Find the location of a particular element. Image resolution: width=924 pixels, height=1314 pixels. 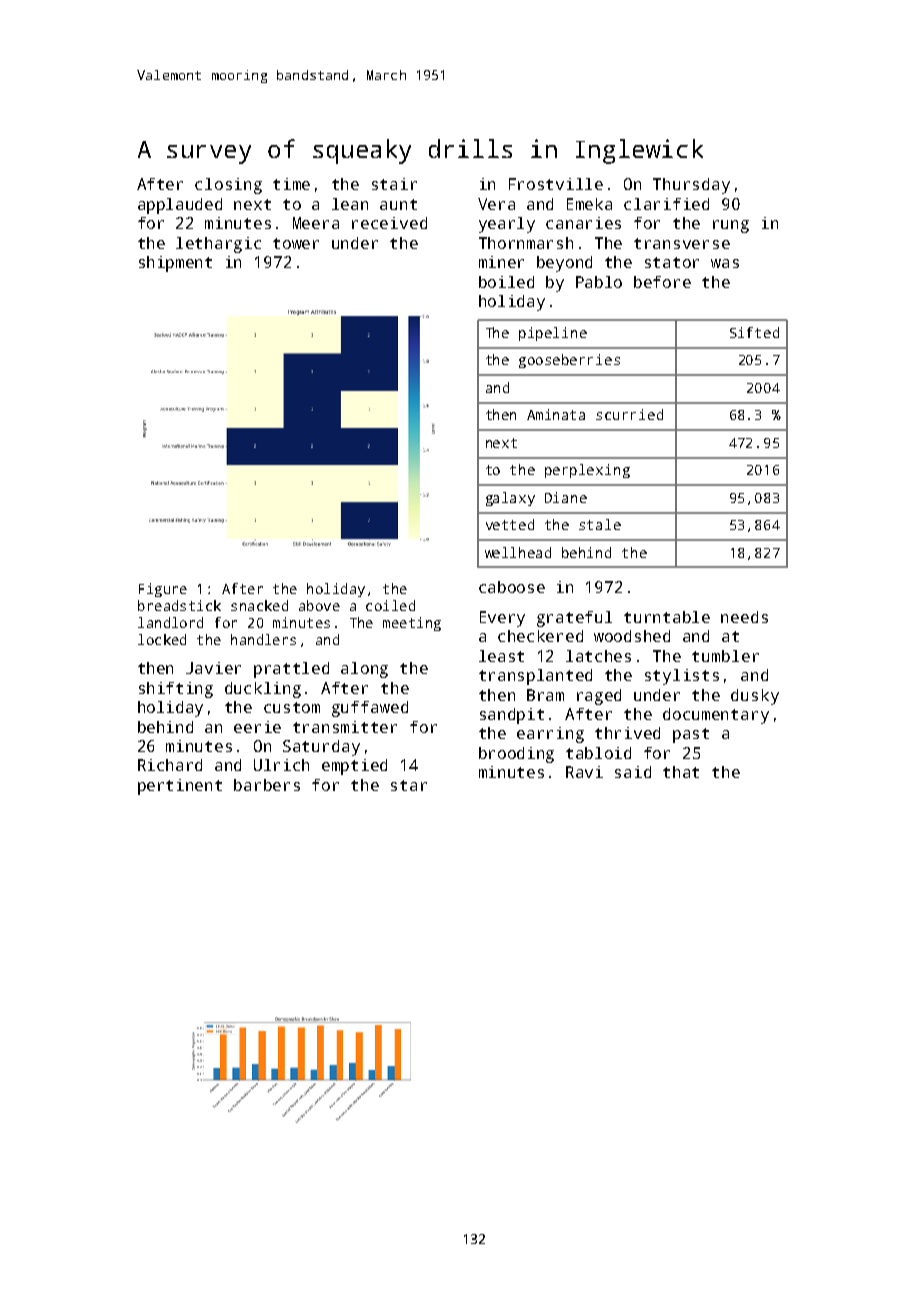

snacked is located at coordinates (259, 605).
